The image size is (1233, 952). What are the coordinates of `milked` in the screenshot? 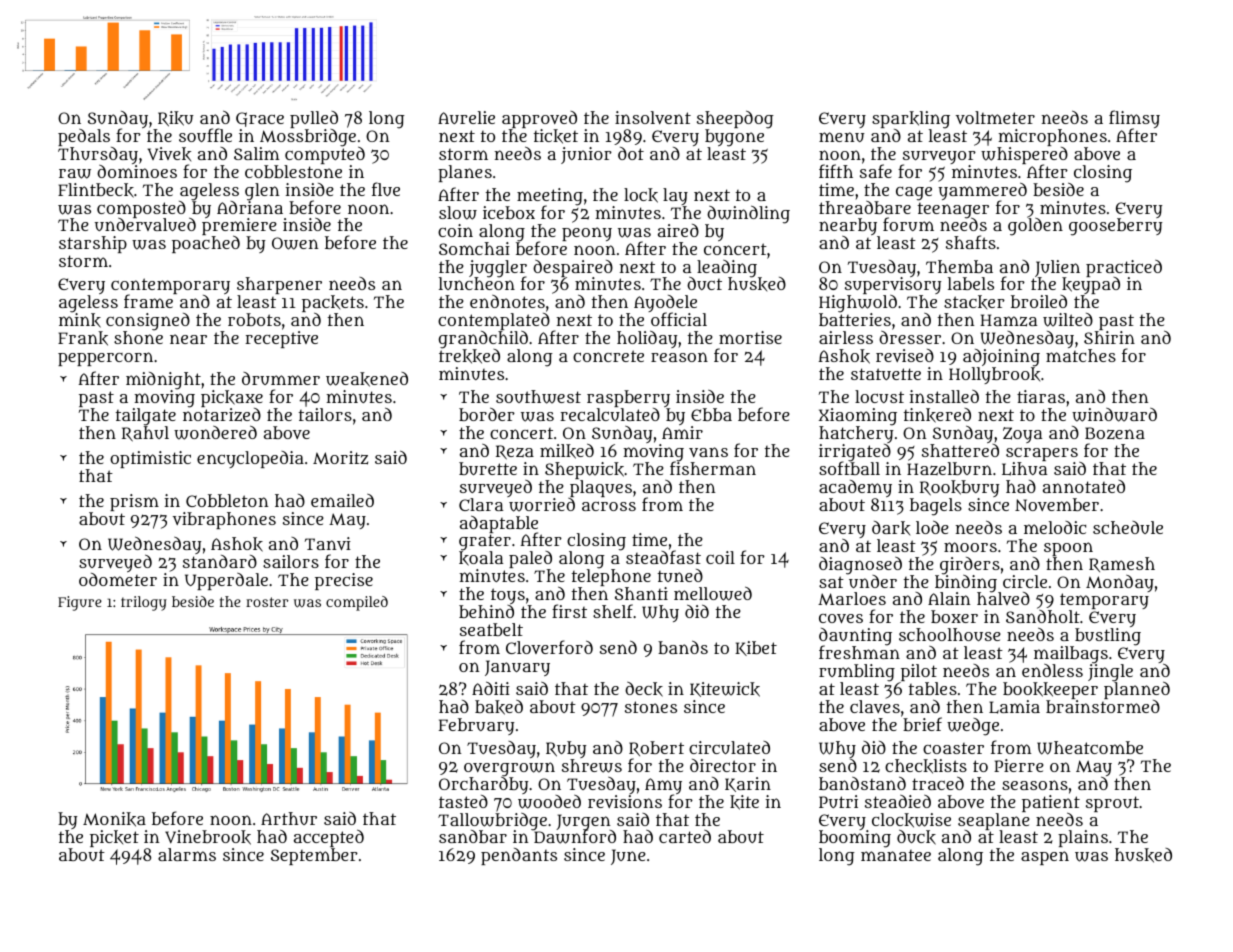 It's located at (567, 451).
